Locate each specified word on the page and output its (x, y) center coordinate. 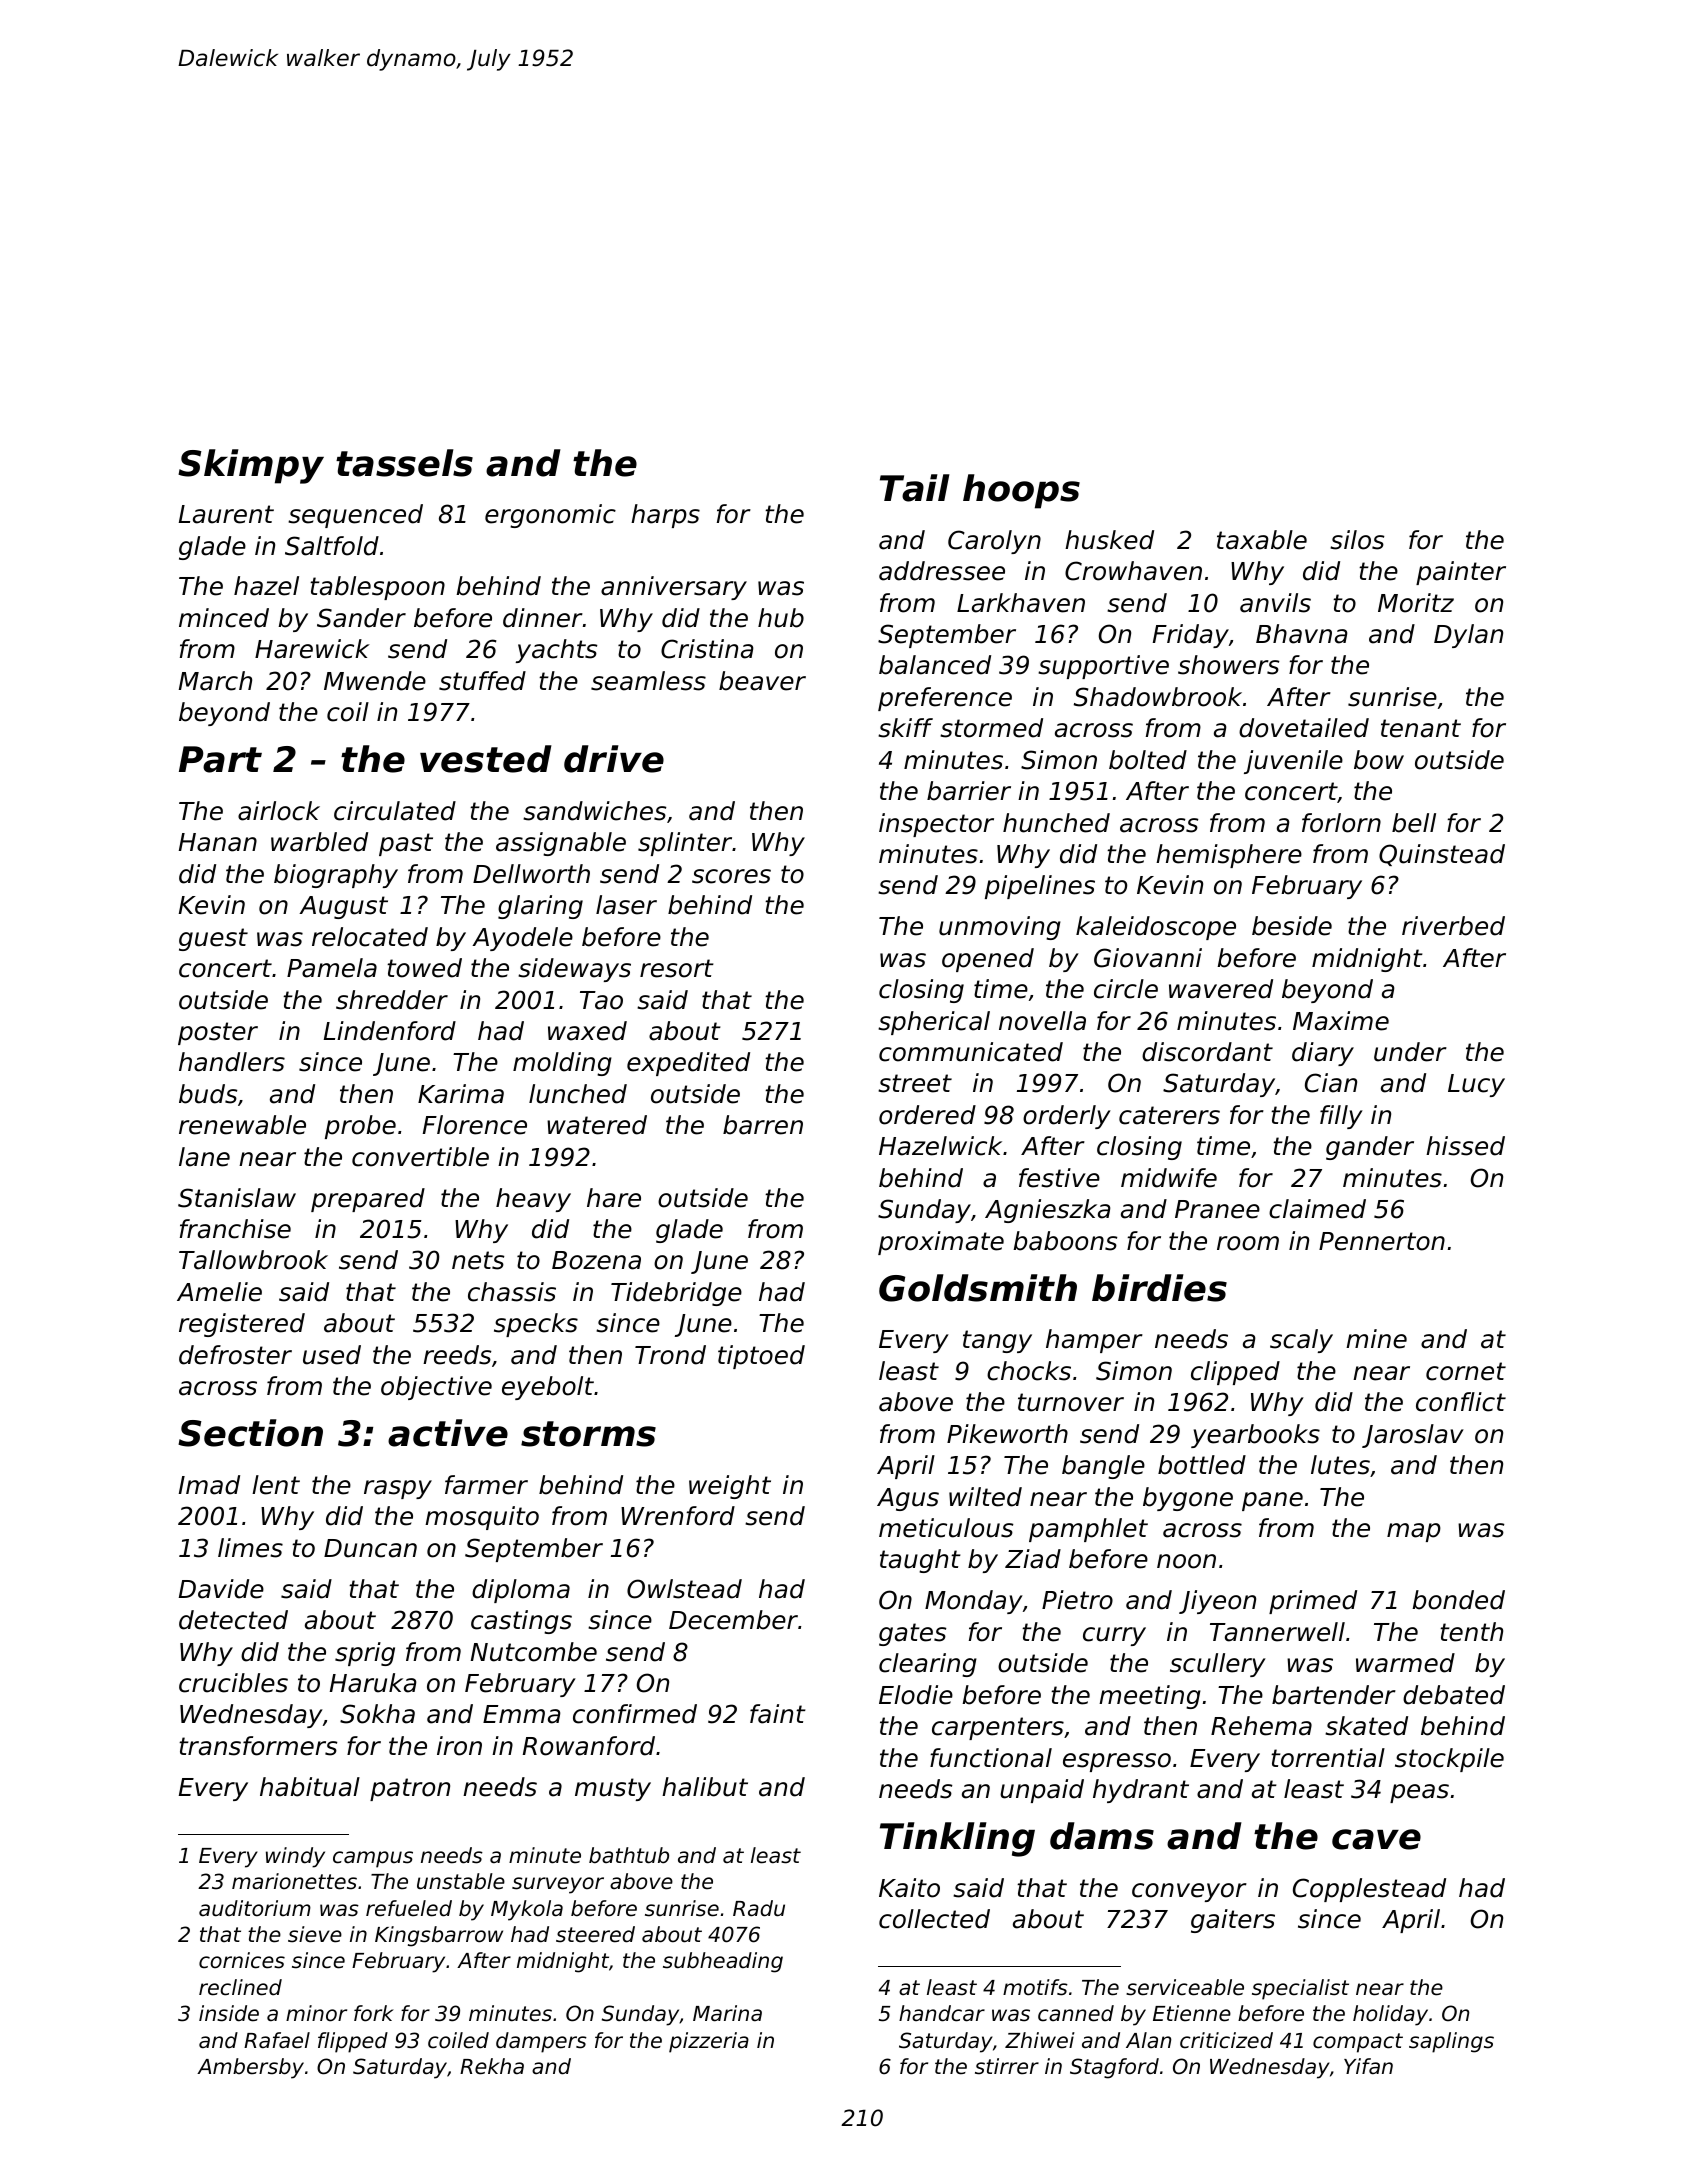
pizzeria (709, 2042)
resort (677, 968)
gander (1370, 1148)
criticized (1226, 2040)
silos (1357, 540)
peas (1419, 1793)
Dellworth (531, 874)
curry (1114, 1636)
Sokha (377, 1714)
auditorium (255, 1908)
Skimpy (251, 466)
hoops (1021, 491)
